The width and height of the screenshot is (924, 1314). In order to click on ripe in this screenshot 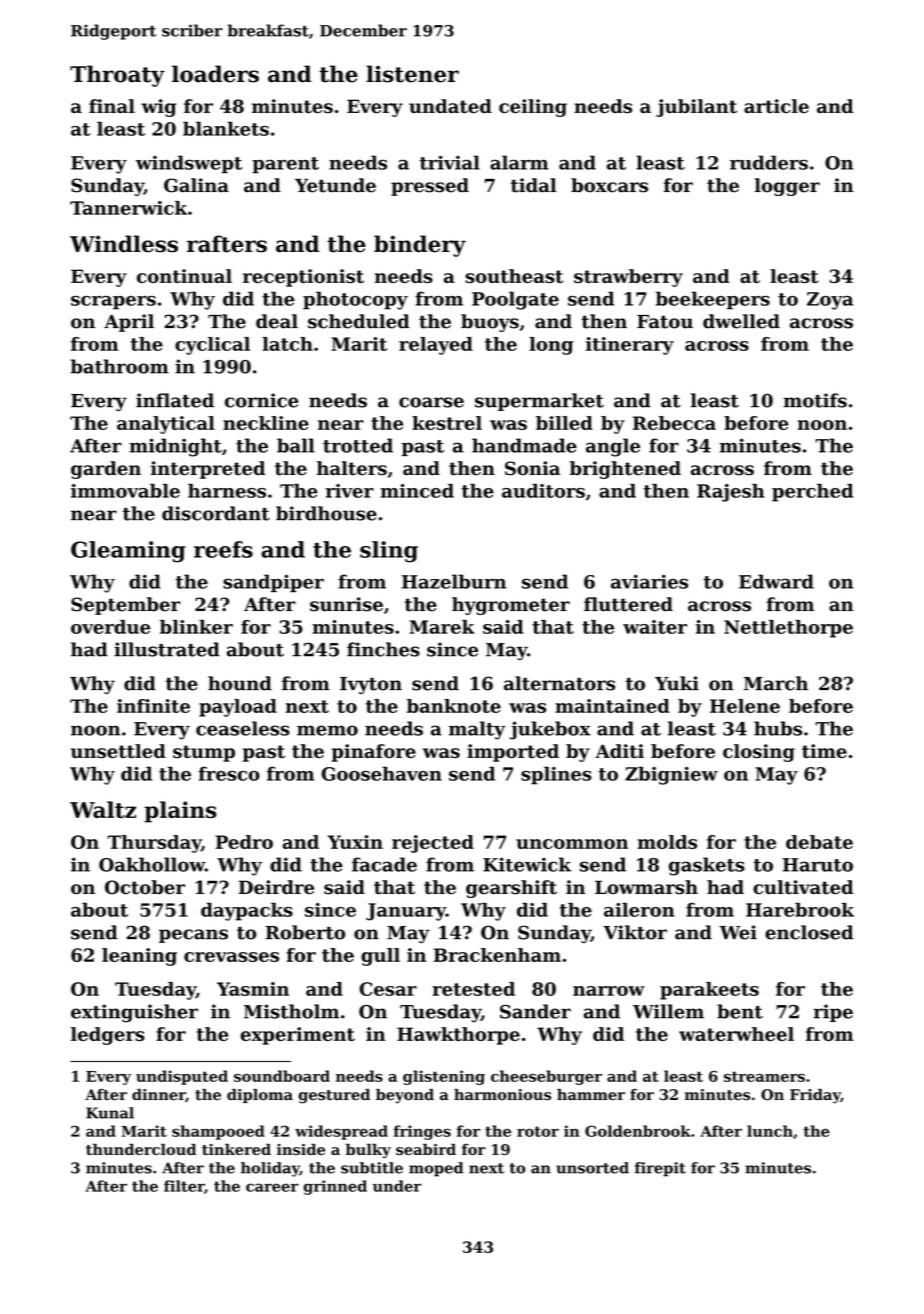, I will do `click(833, 1013)`.
